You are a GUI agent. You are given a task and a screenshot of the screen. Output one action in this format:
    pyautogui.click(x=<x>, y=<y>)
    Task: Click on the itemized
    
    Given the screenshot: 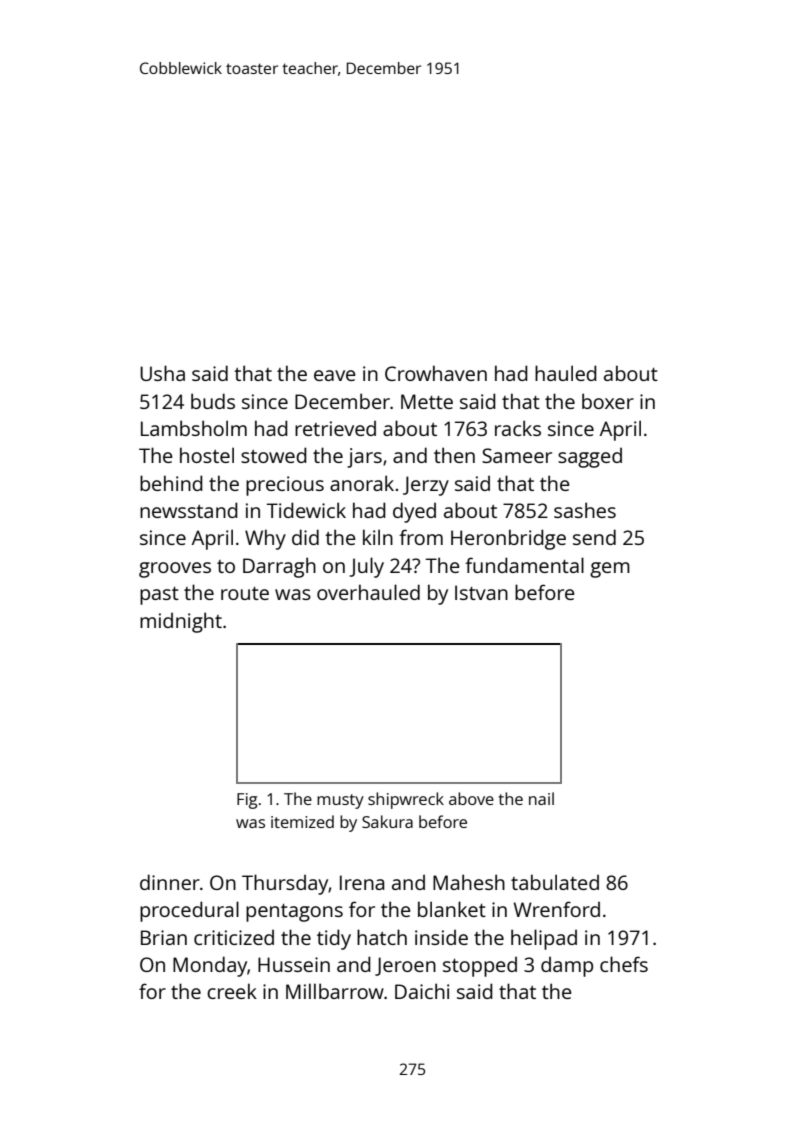 What is the action you would take?
    pyautogui.click(x=302, y=821)
